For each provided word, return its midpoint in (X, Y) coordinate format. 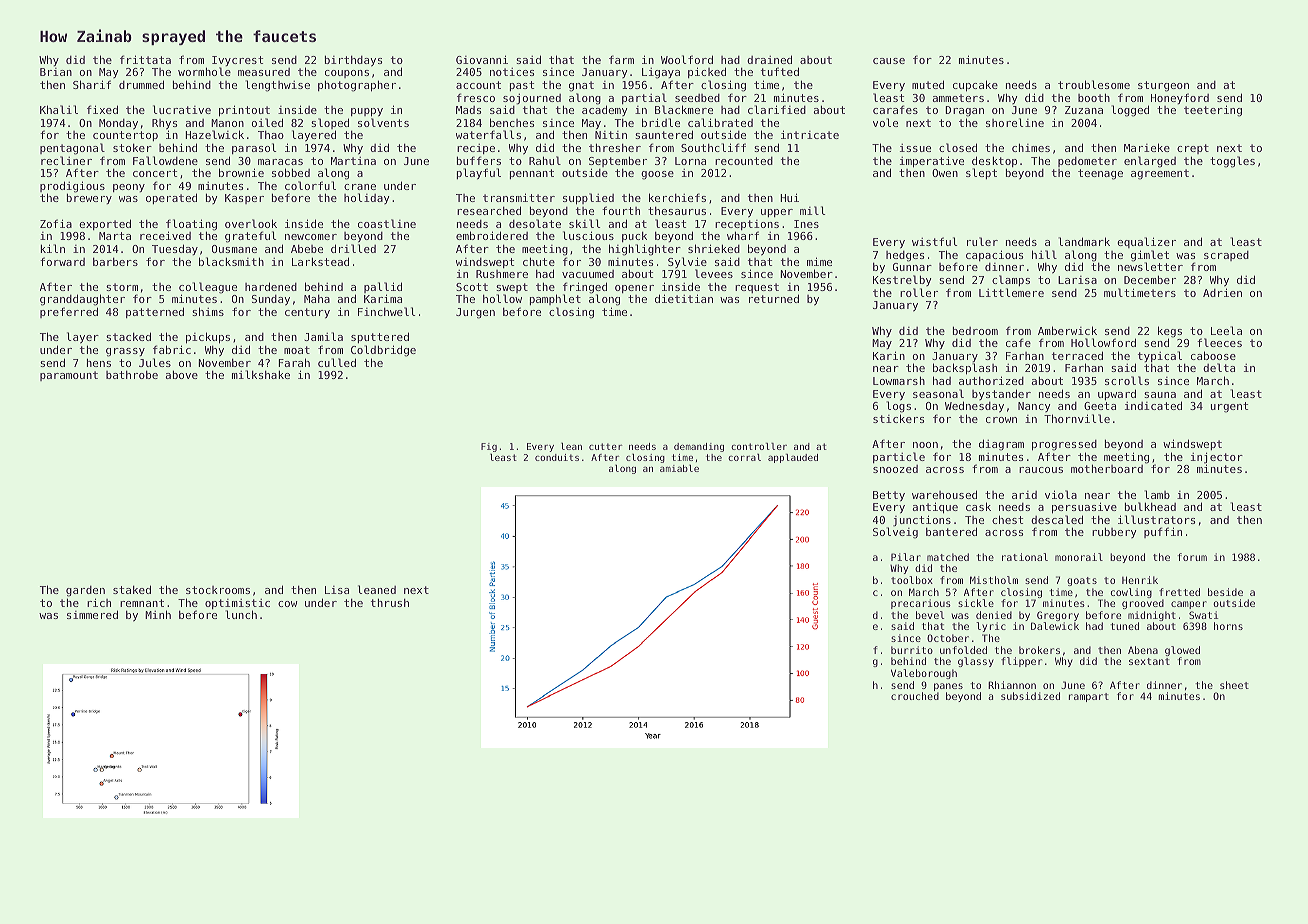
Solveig (895, 533)
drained (769, 59)
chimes (1031, 147)
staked (132, 589)
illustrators (1156, 519)
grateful (251, 237)
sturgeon (1163, 86)
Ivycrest (237, 61)
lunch (241, 614)
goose (657, 175)
